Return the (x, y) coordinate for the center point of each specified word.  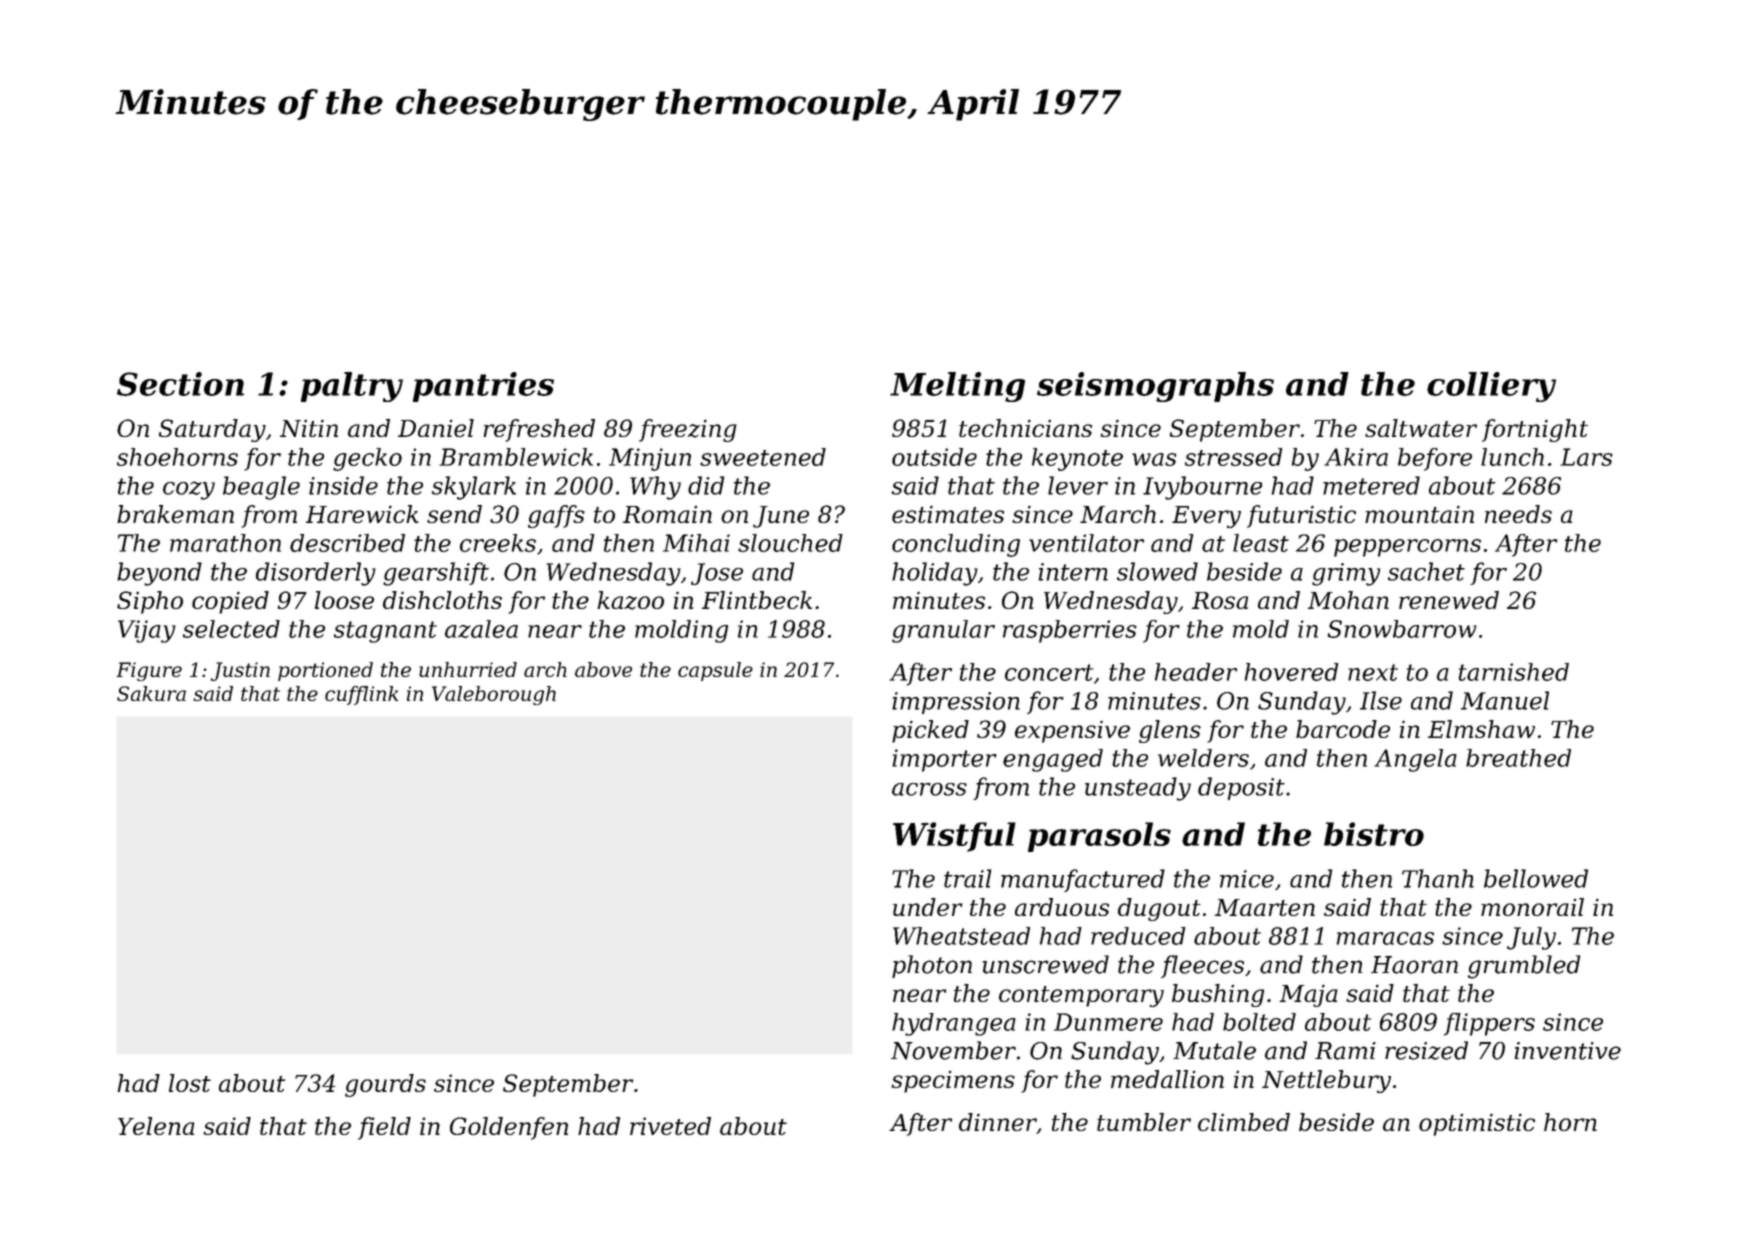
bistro (1374, 834)
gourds (385, 1085)
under (928, 907)
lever (1078, 485)
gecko (367, 459)
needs (1518, 514)
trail (967, 878)
